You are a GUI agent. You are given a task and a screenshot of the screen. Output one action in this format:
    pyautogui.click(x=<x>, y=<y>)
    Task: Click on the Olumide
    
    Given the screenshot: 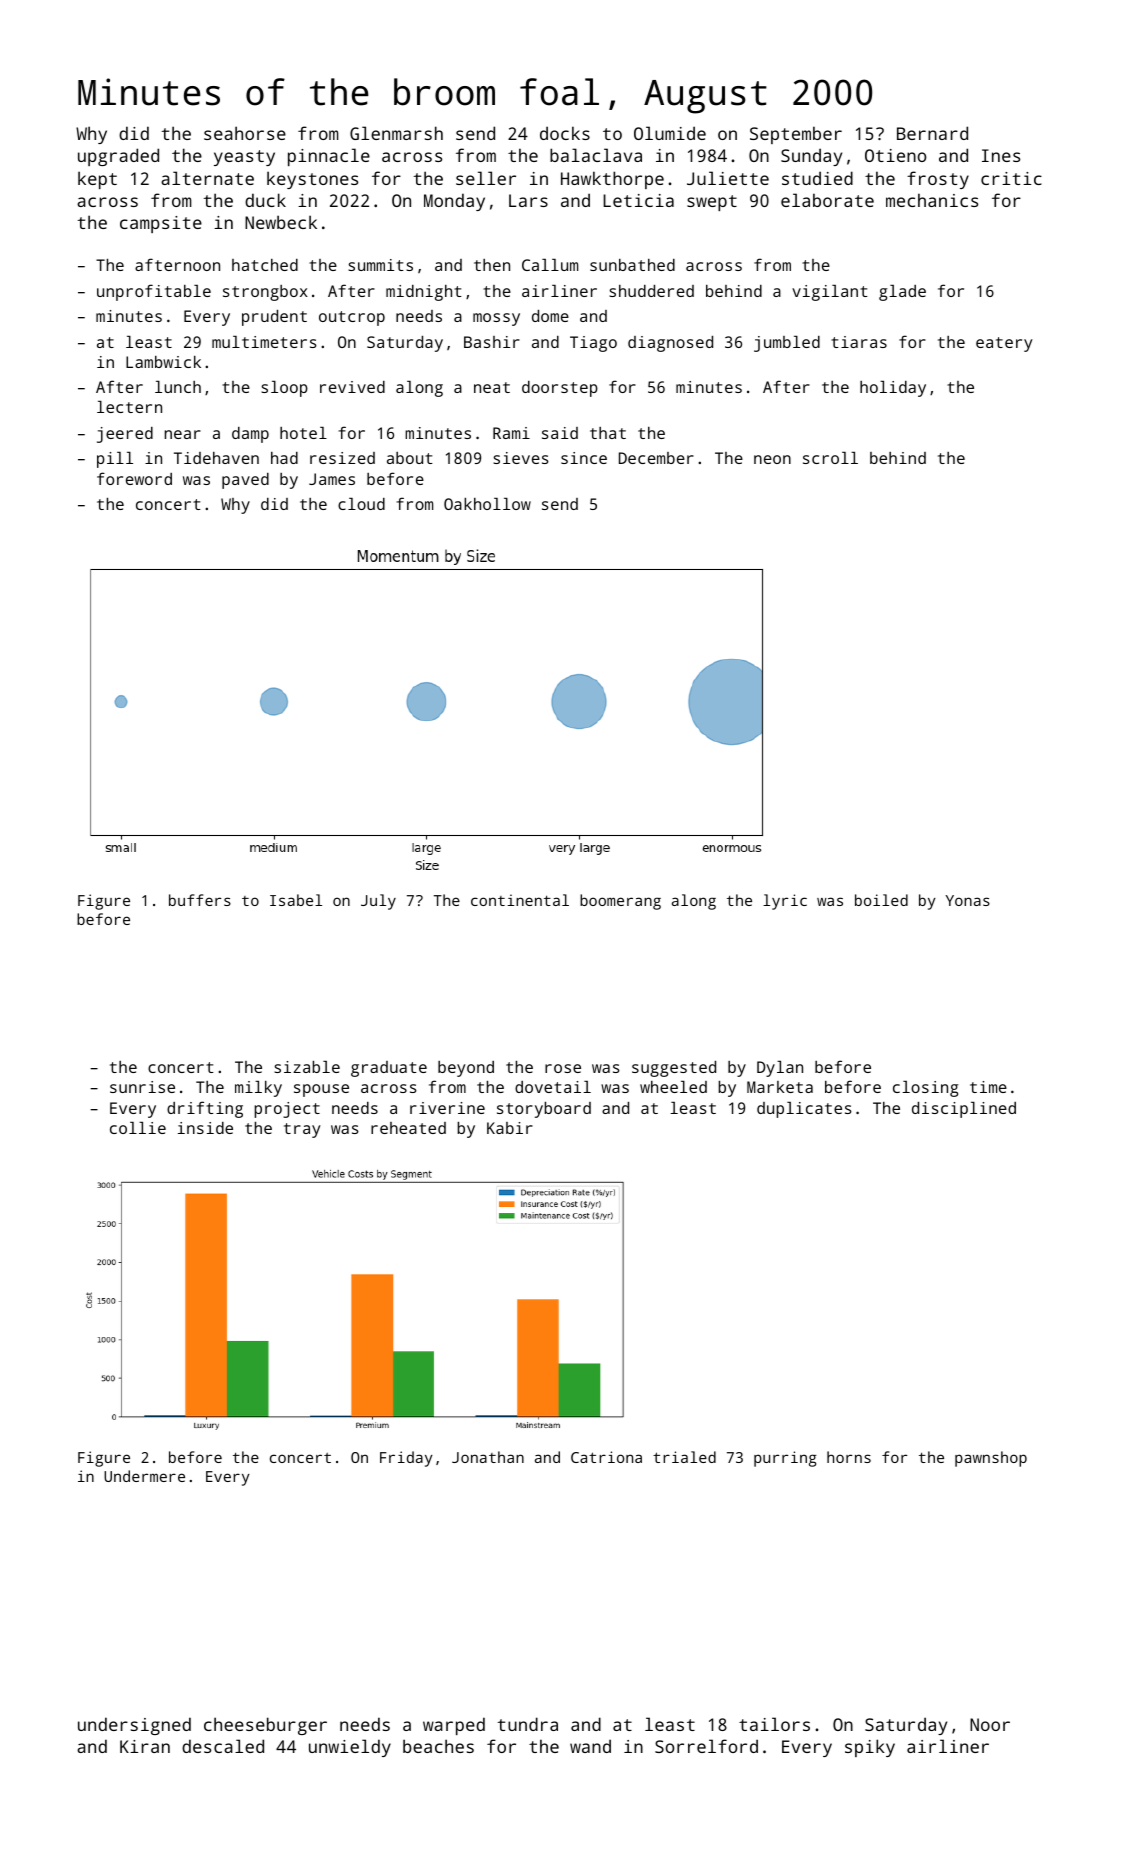 What is the action you would take?
    pyautogui.click(x=670, y=133)
